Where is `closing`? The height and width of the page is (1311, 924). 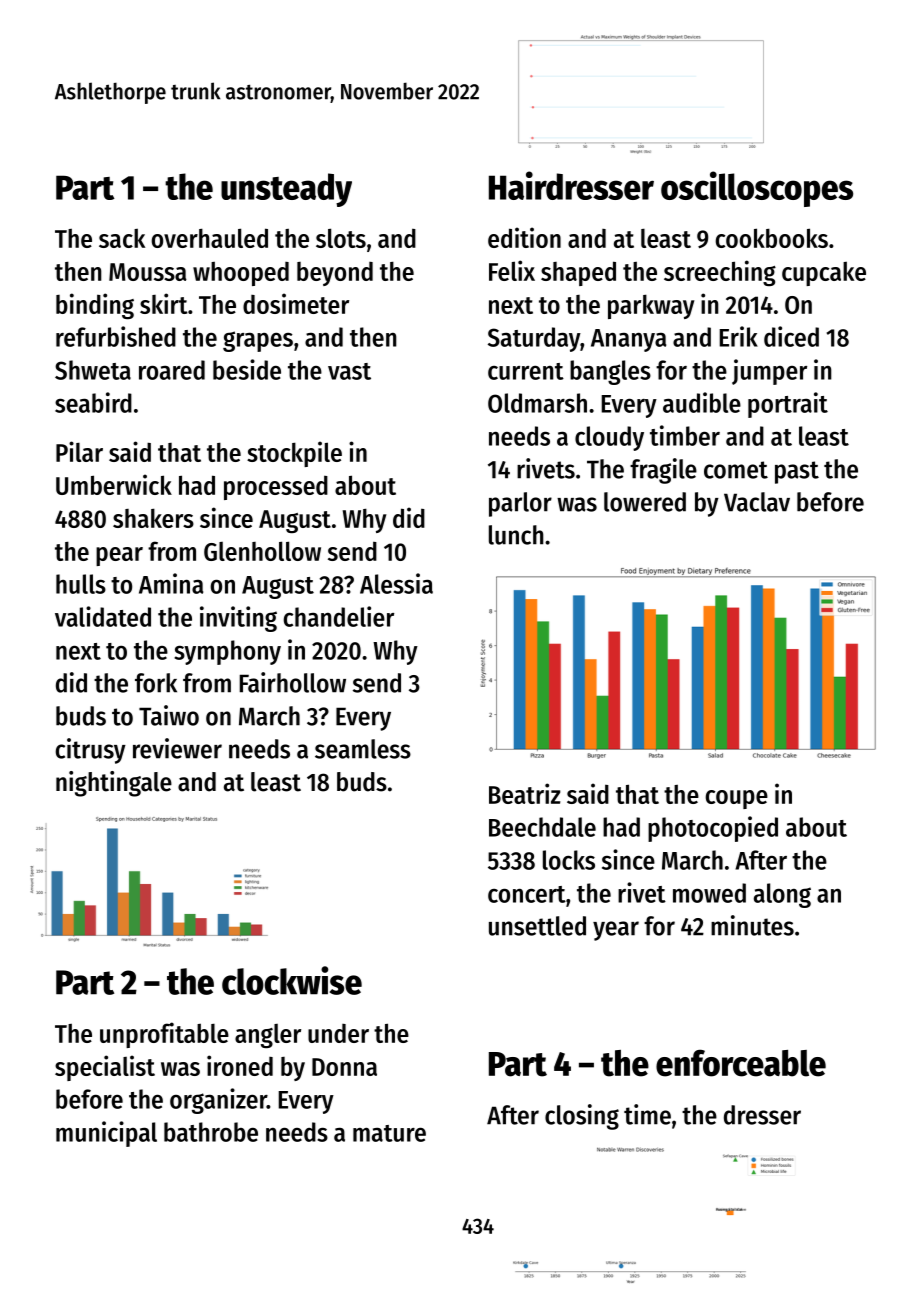
closing is located at coordinates (582, 1117).
